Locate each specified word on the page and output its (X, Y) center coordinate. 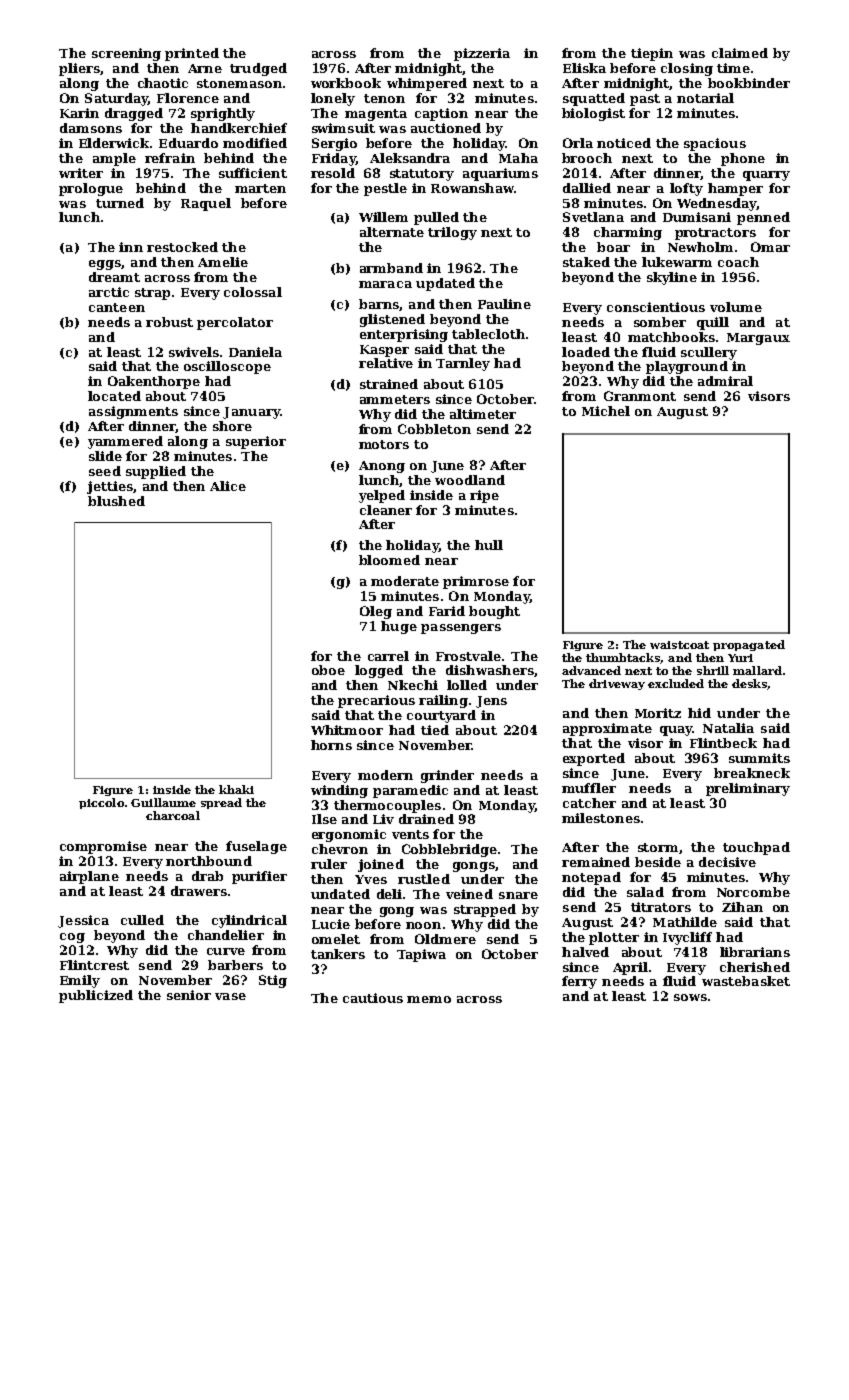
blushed (116, 501)
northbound (209, 861)
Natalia (728, 728)
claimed (740, 53)
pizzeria (482, 54)
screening (126, 54)
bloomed (389, 560)
